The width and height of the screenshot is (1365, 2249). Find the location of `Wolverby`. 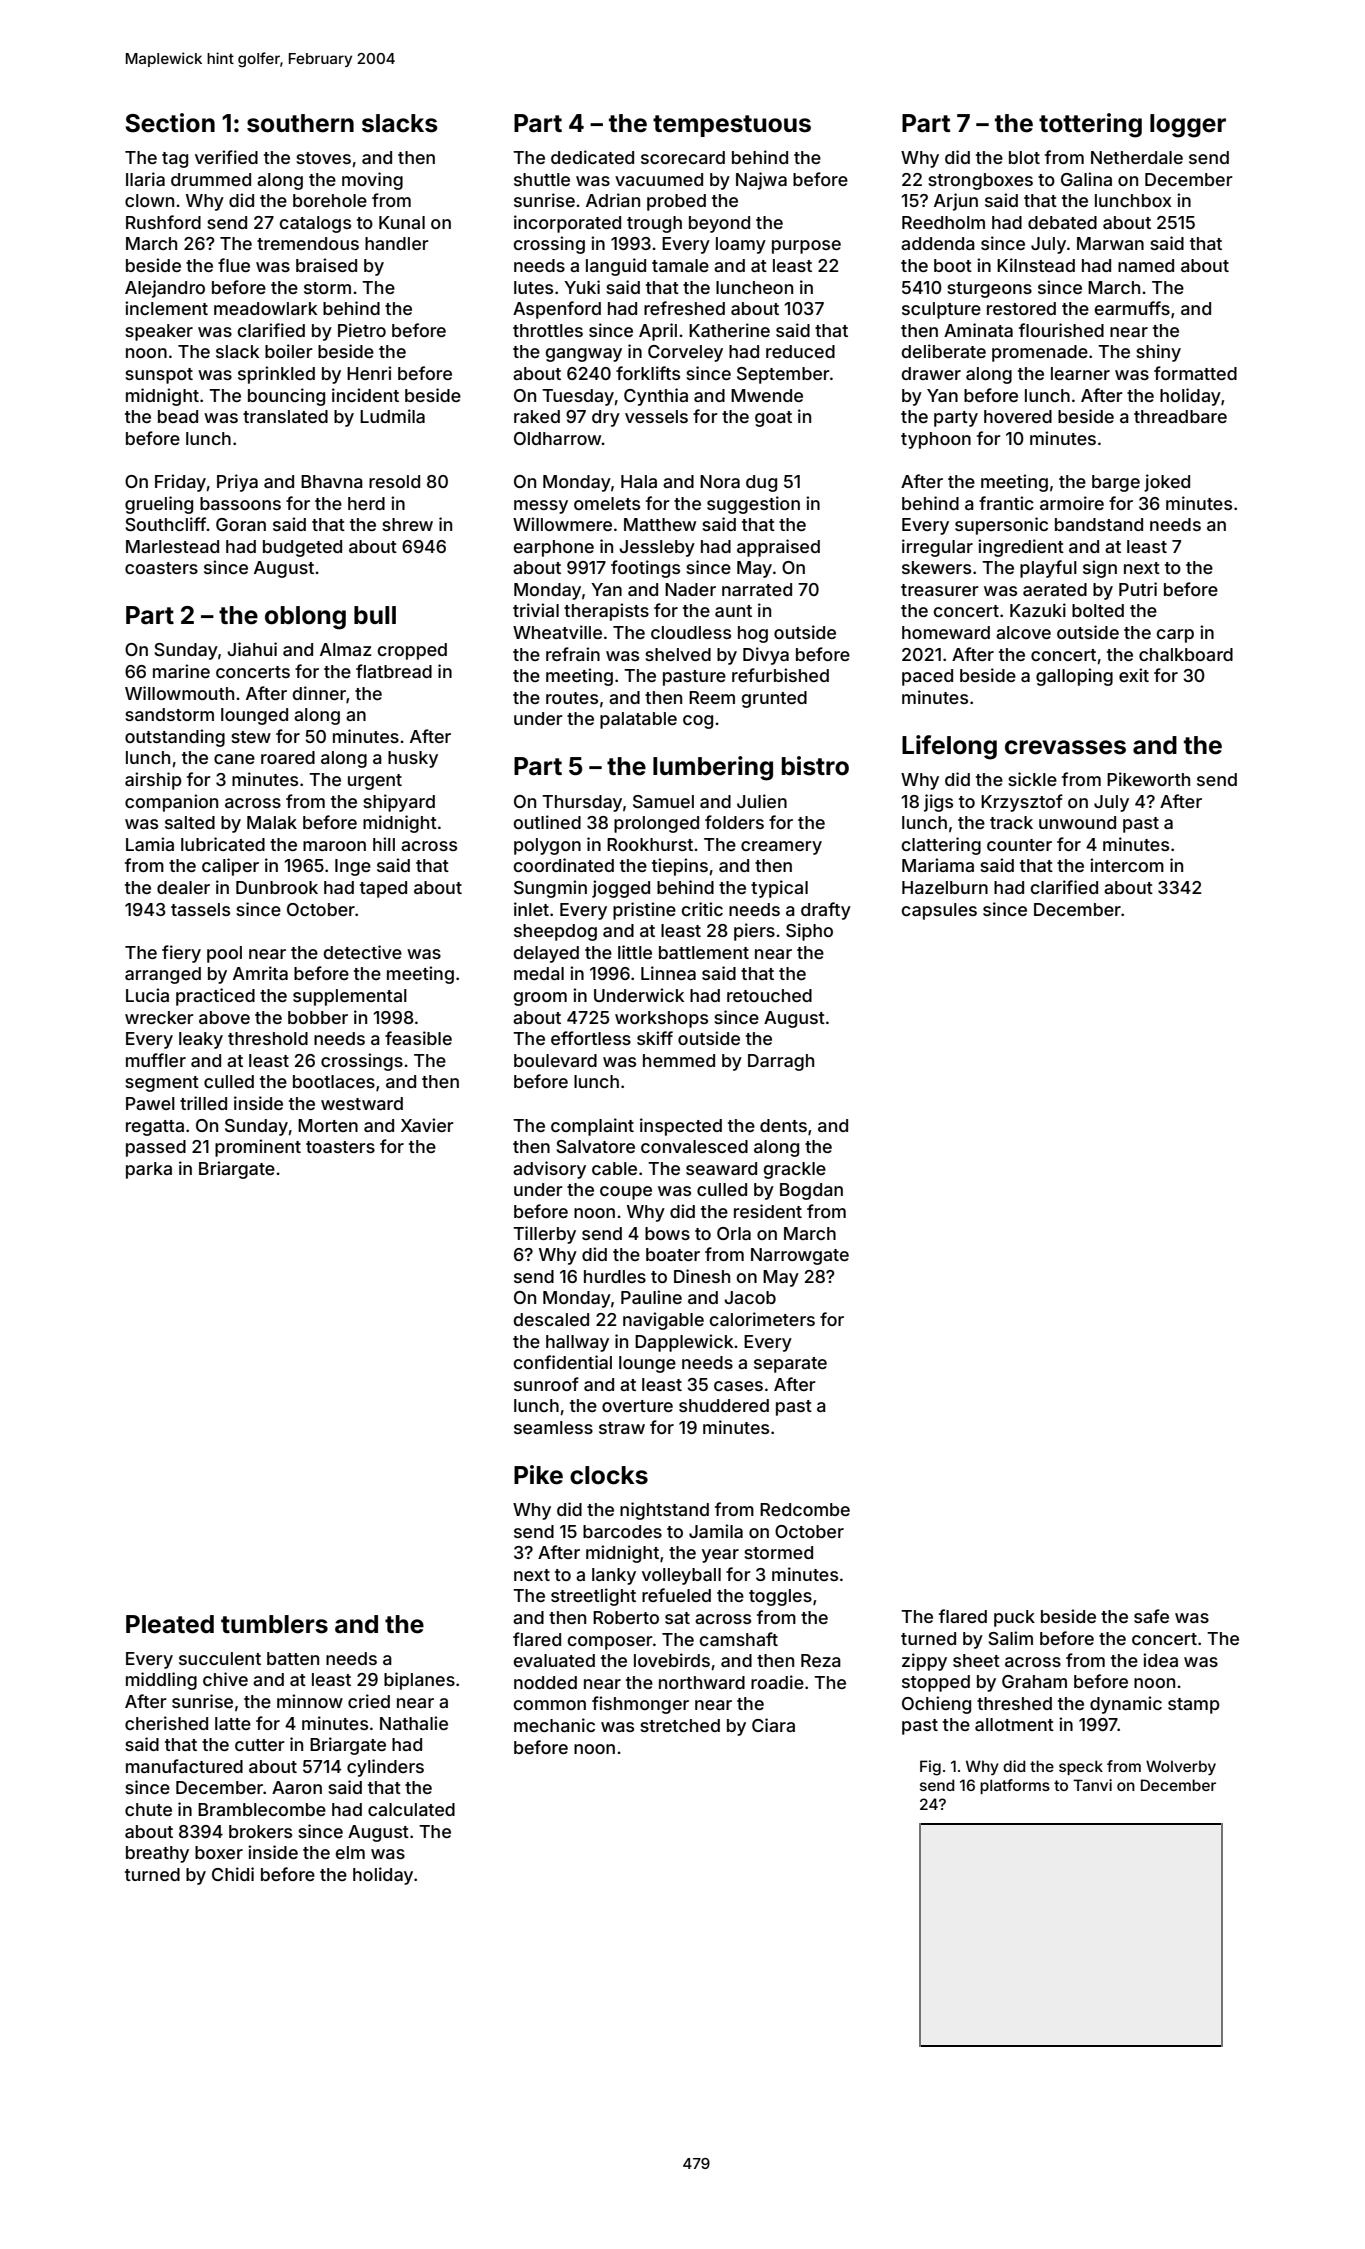

Wolverby is located at coordinates (1181, 1767).
